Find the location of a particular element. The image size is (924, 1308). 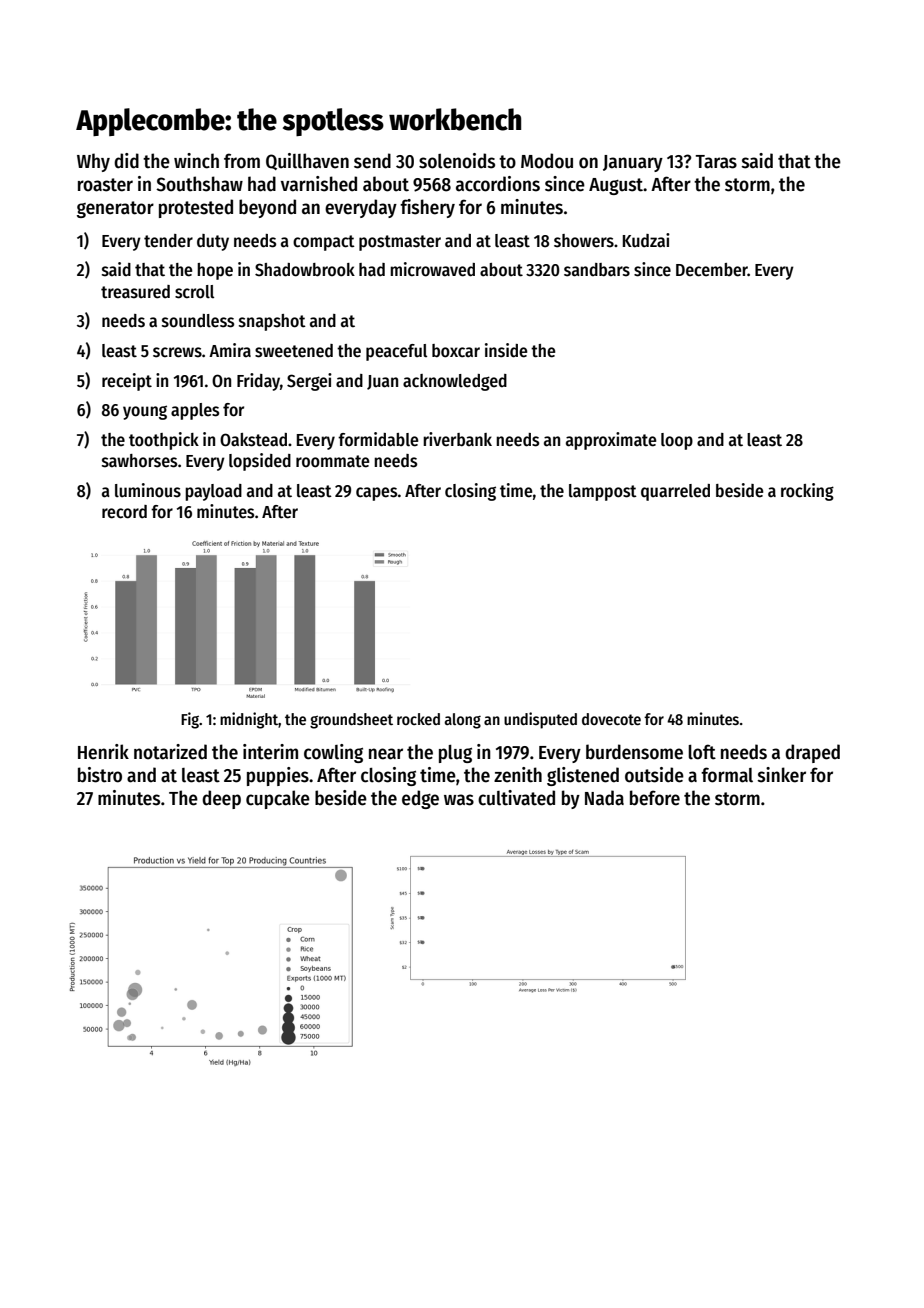

lamppost is located at coordinates (603, 492).
